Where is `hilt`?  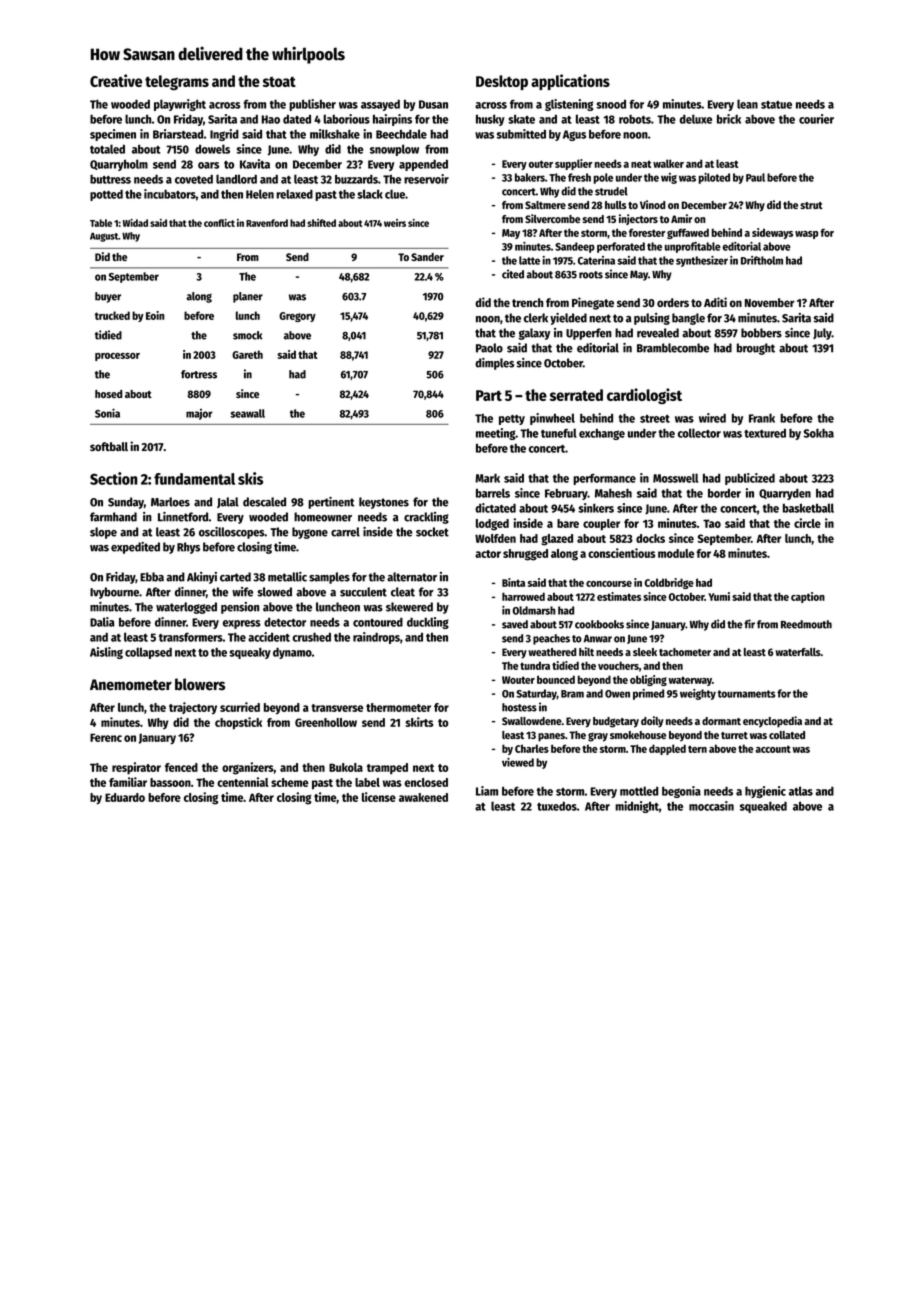 hilt is located at coordinates (586, 651).
